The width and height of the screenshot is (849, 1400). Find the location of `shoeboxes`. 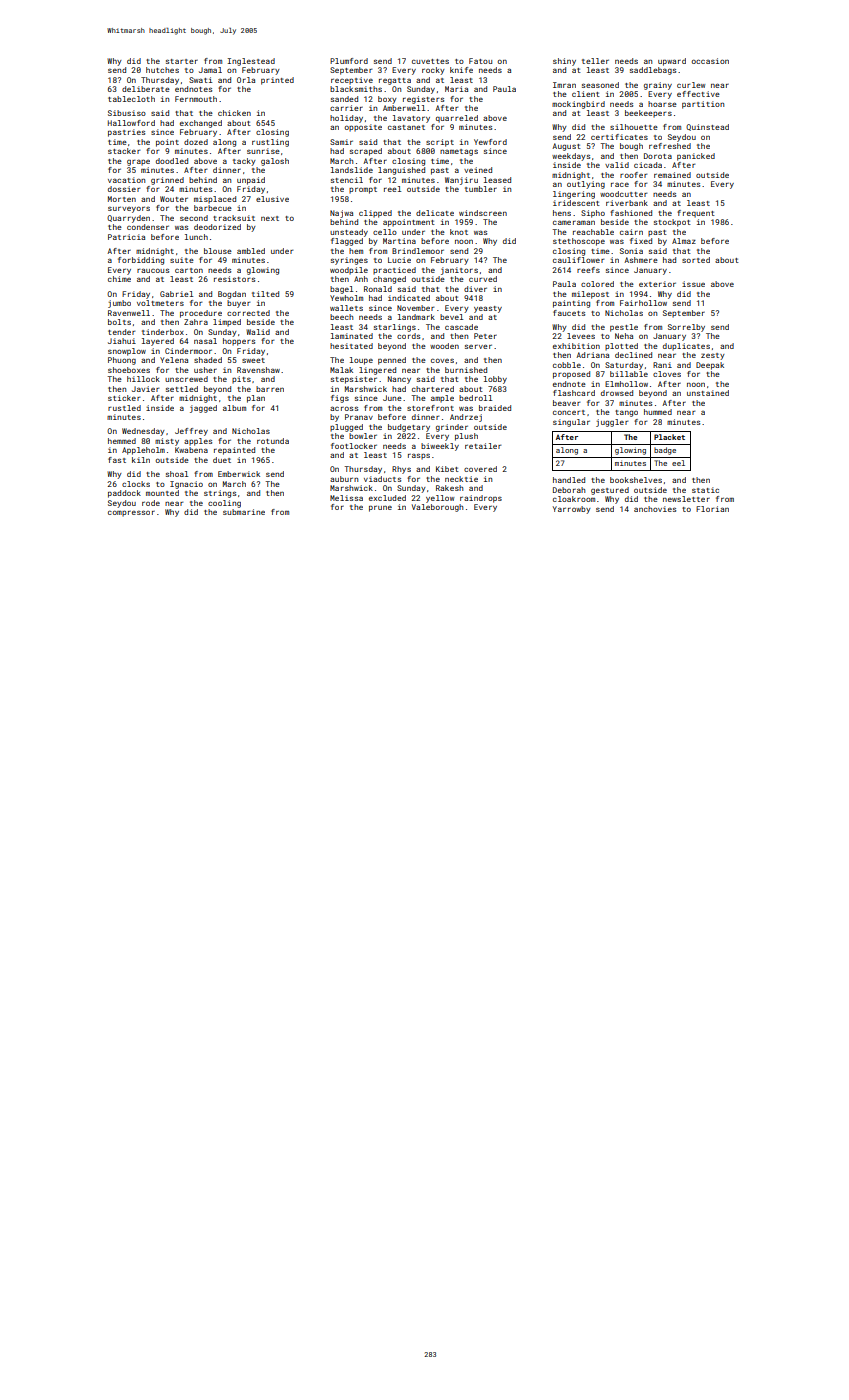

shoeboxes is located at coordinates (129, 370).
